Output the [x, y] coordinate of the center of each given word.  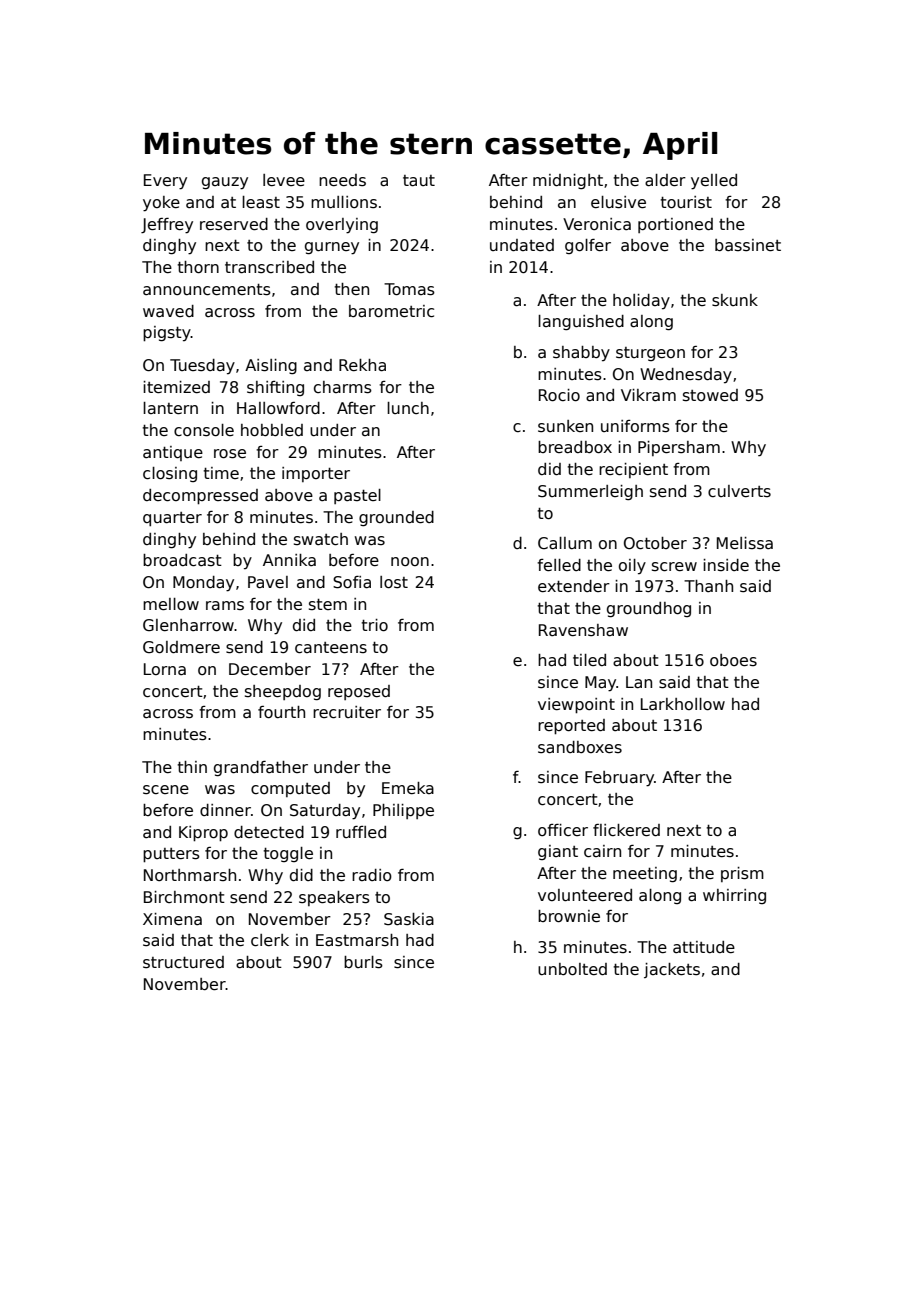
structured [183, 962]
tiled [589, 660]
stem [328, 604]
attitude [704, 947]
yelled [714, 182]
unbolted [572, 969]
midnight [568, 182]
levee [284, 180]
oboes [733, 660]
